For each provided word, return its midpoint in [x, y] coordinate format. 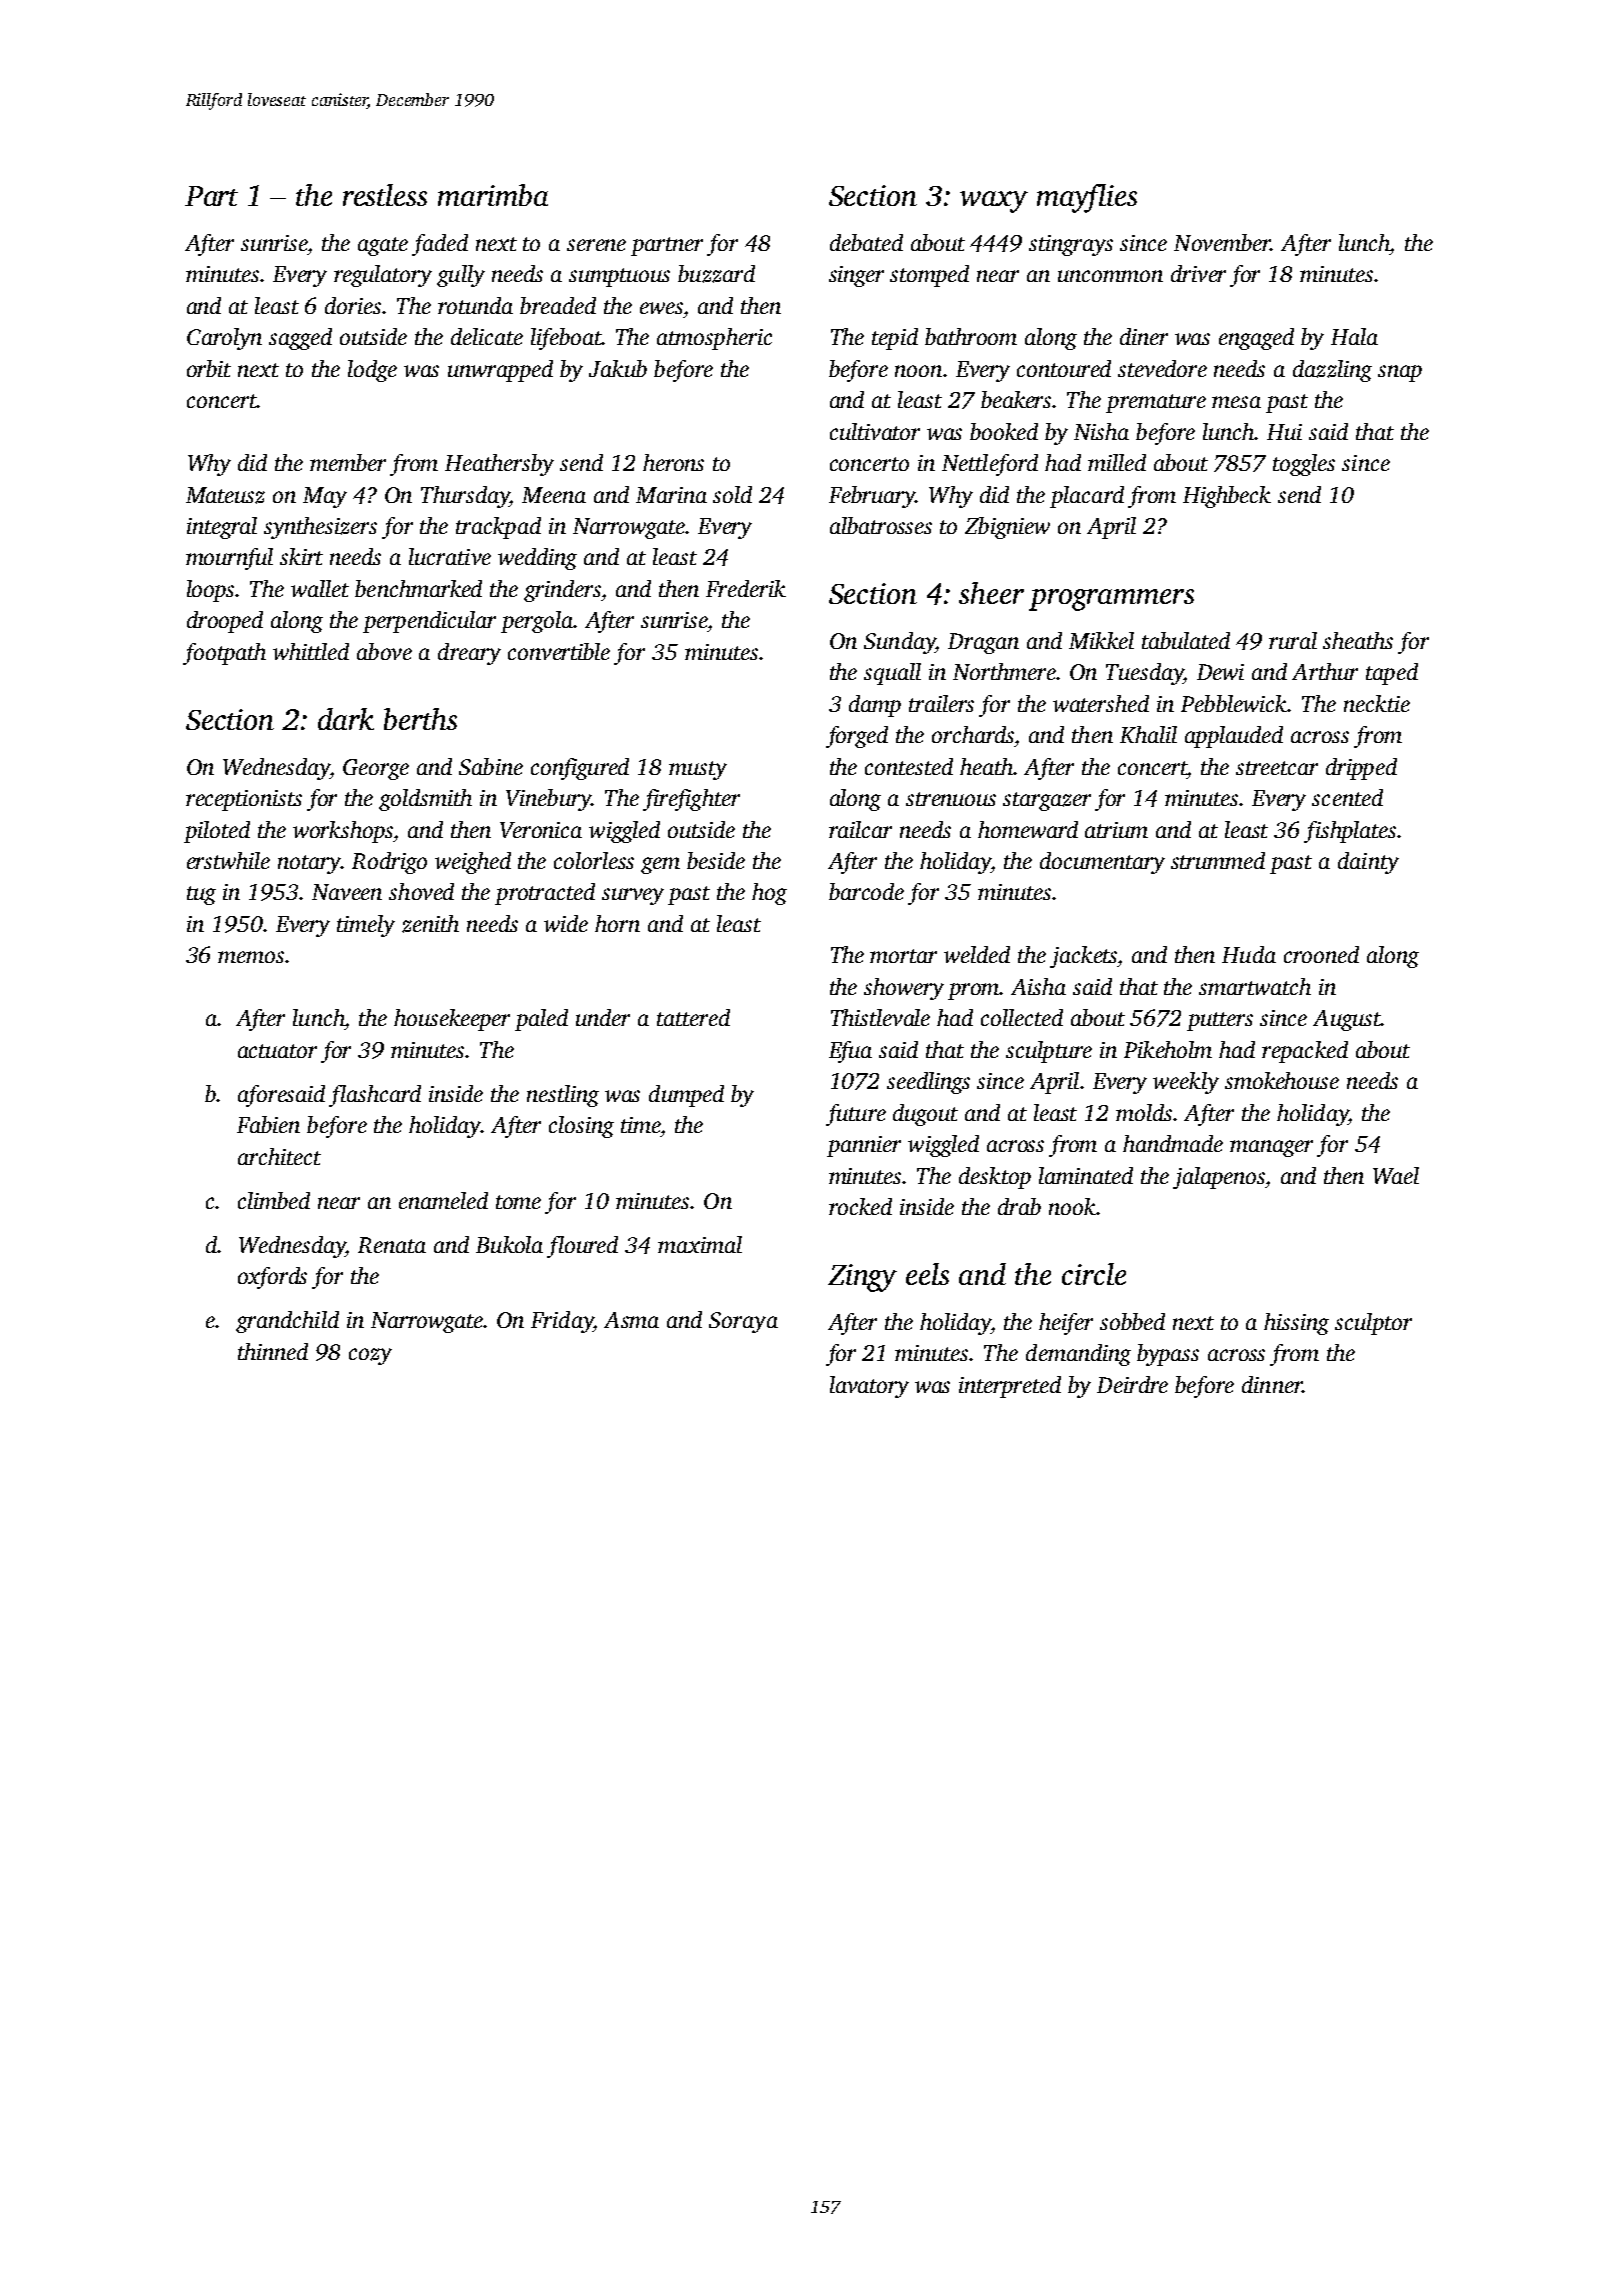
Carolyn [224, 339]
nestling [563, 1096]
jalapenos [1219, 1178]
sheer [991, 593]
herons [673, 462]
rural [1293, 640]
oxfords [272, 1278]
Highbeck [1227, 497]
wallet [320, 588]
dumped [686, 1096]
